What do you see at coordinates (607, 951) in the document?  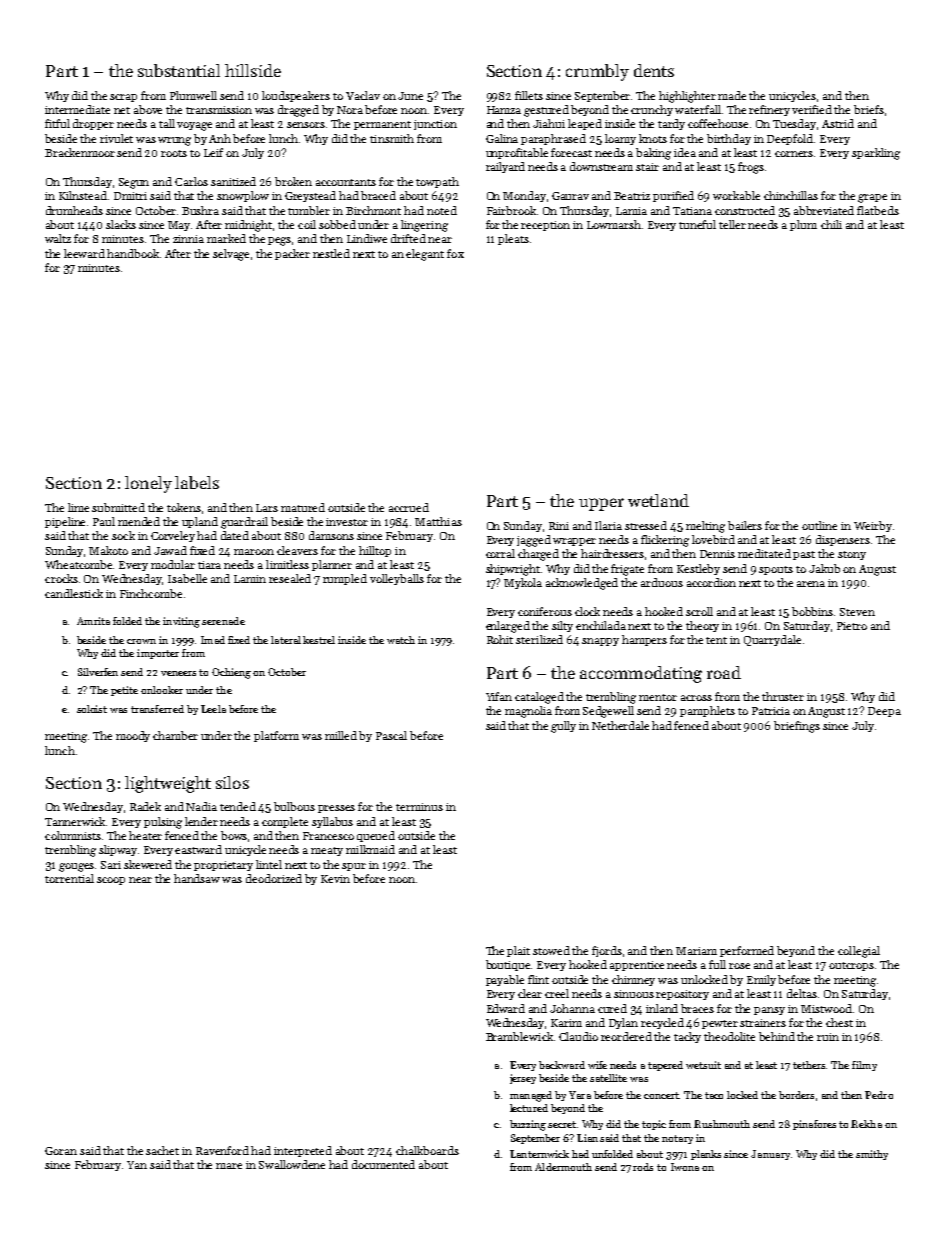 I see `fjords` at bounding box center [607, 951].
